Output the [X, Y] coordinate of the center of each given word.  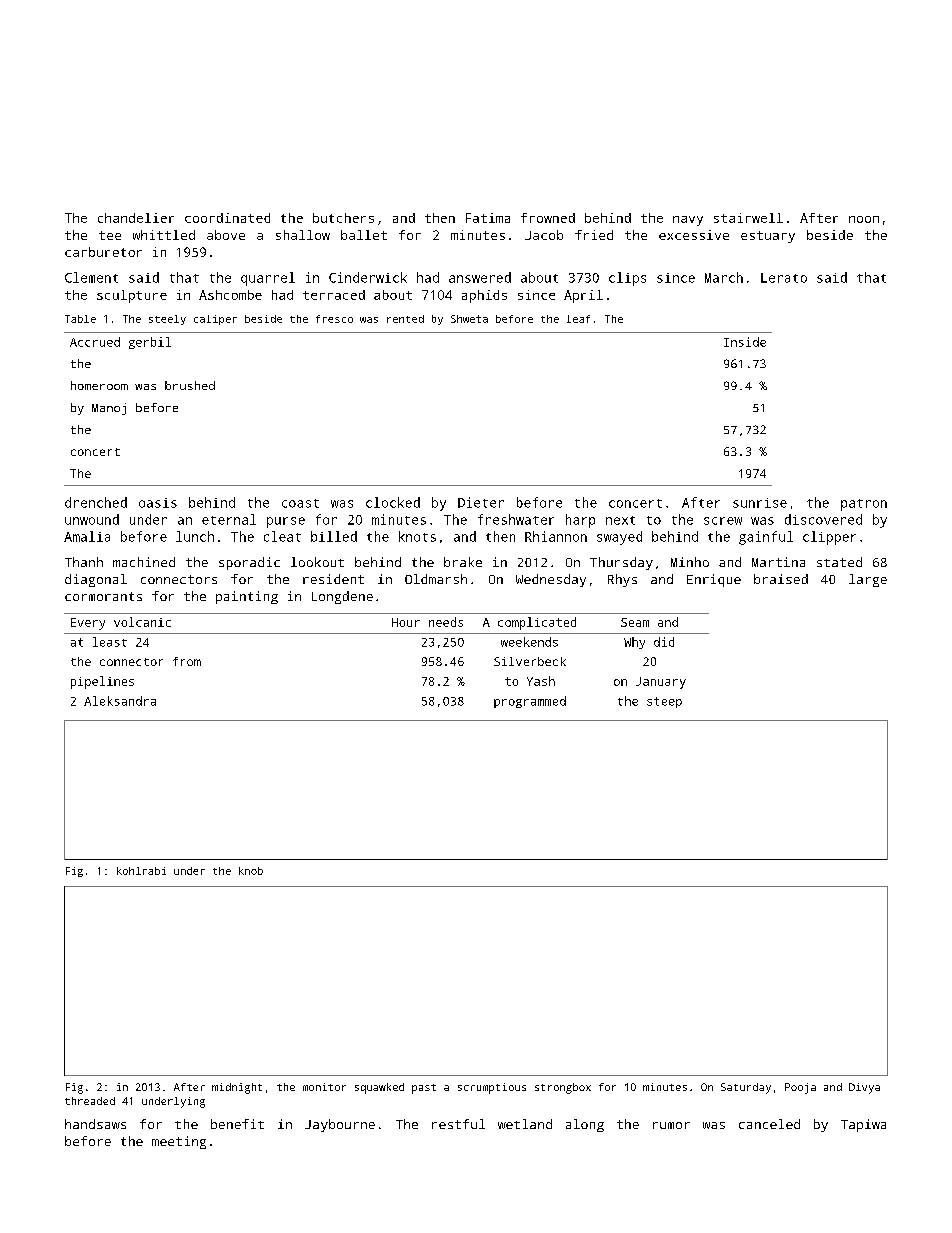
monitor [324, 1087]
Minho [690, 562]
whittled [164, 235]
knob [251, 871]
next [620, 520]
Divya [864, 1088]
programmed [530, 702]
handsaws [95, 1124]
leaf [578, 319]
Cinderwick [368, 277]
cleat [282, 536]
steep [664, 702]
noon [864, 219]
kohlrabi [141, 871]
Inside [745, 342]
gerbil [150, 343]
